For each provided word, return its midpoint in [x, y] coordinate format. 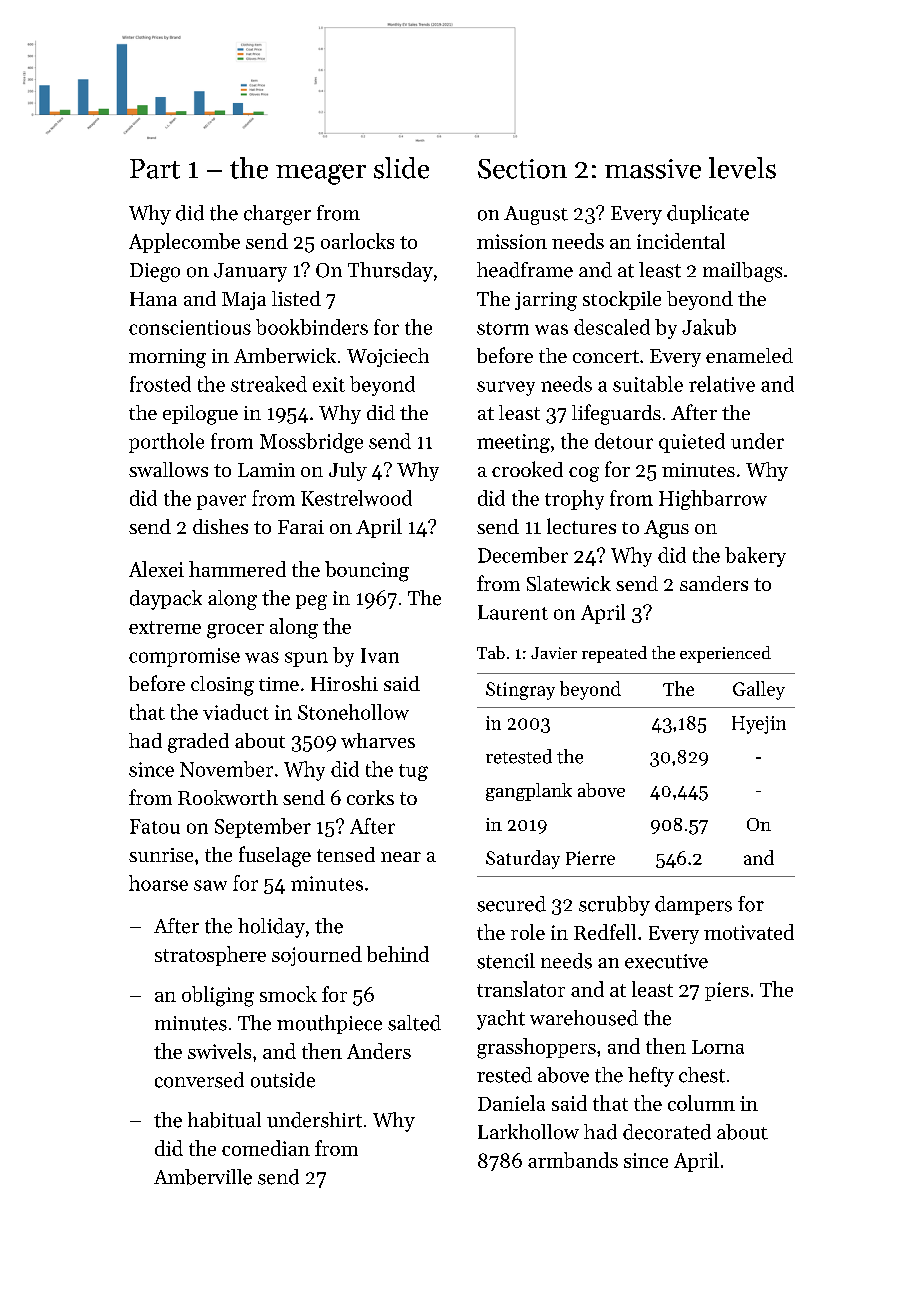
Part [155, 169]
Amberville [203, 1177]
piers [727, 991]
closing [222, 686]
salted [414, 1023]
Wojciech [388, 357]
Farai [301, 527]
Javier [554, 653]
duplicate [708, 214]
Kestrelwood [356, 498]
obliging [218, 996]
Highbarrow [713, 500]
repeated [614, 654]
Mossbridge [311, 443]
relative [722, 384]
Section [522, 169]
